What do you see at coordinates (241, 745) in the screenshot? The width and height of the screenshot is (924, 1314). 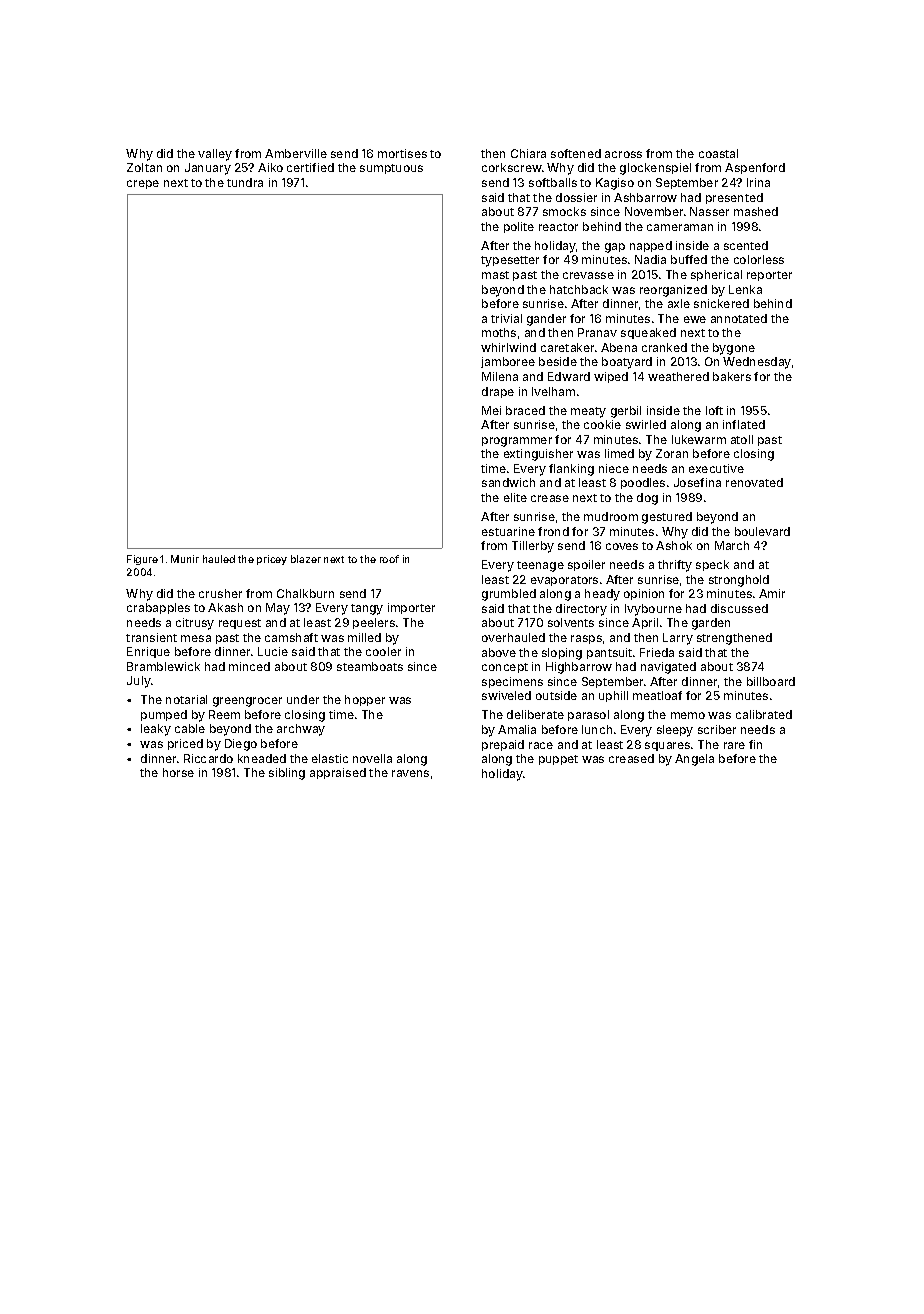 I see `Diego` at bounding box center [241, 745].
